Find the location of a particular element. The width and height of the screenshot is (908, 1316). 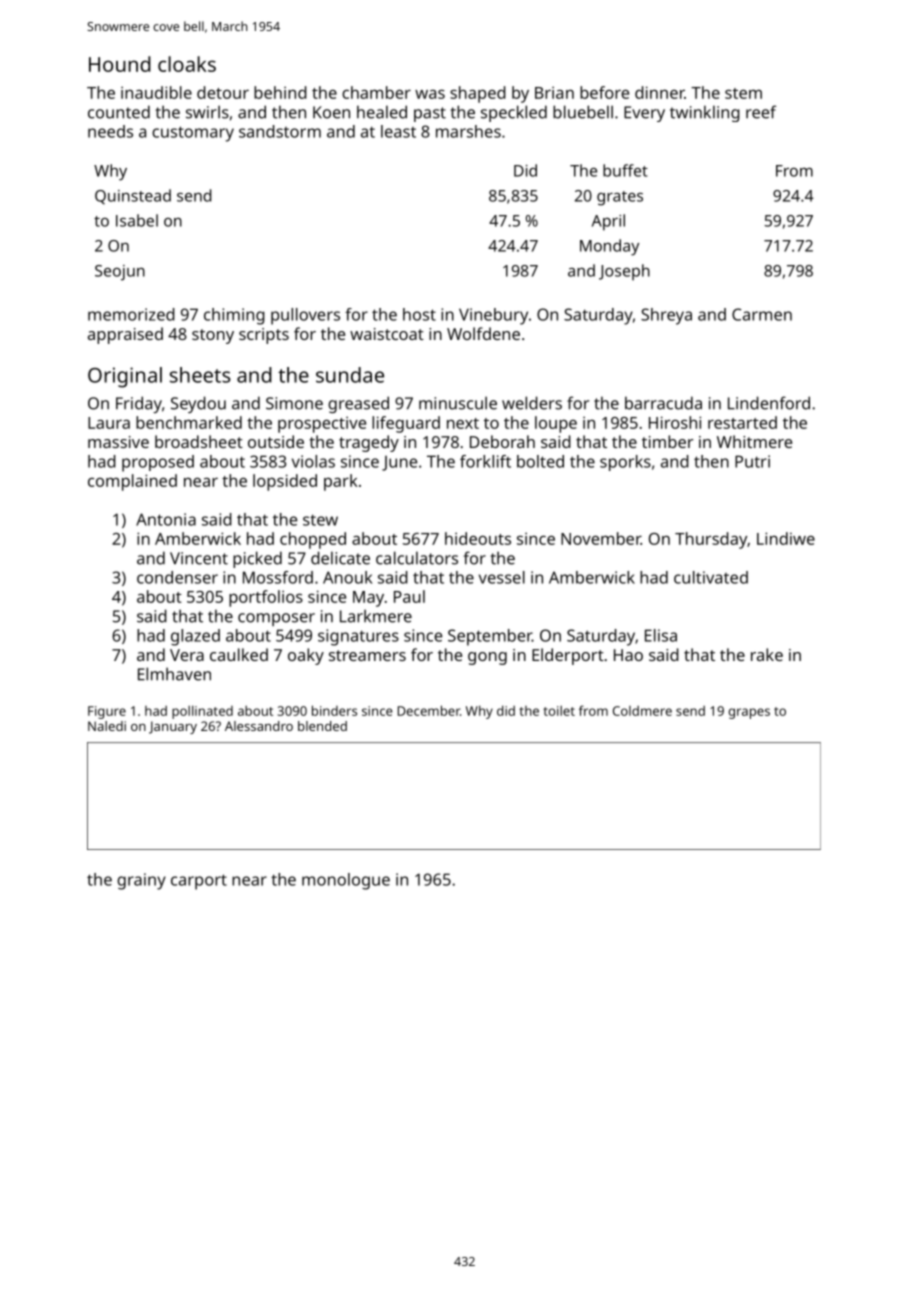

monologue is located at coordinates (346, 881).
